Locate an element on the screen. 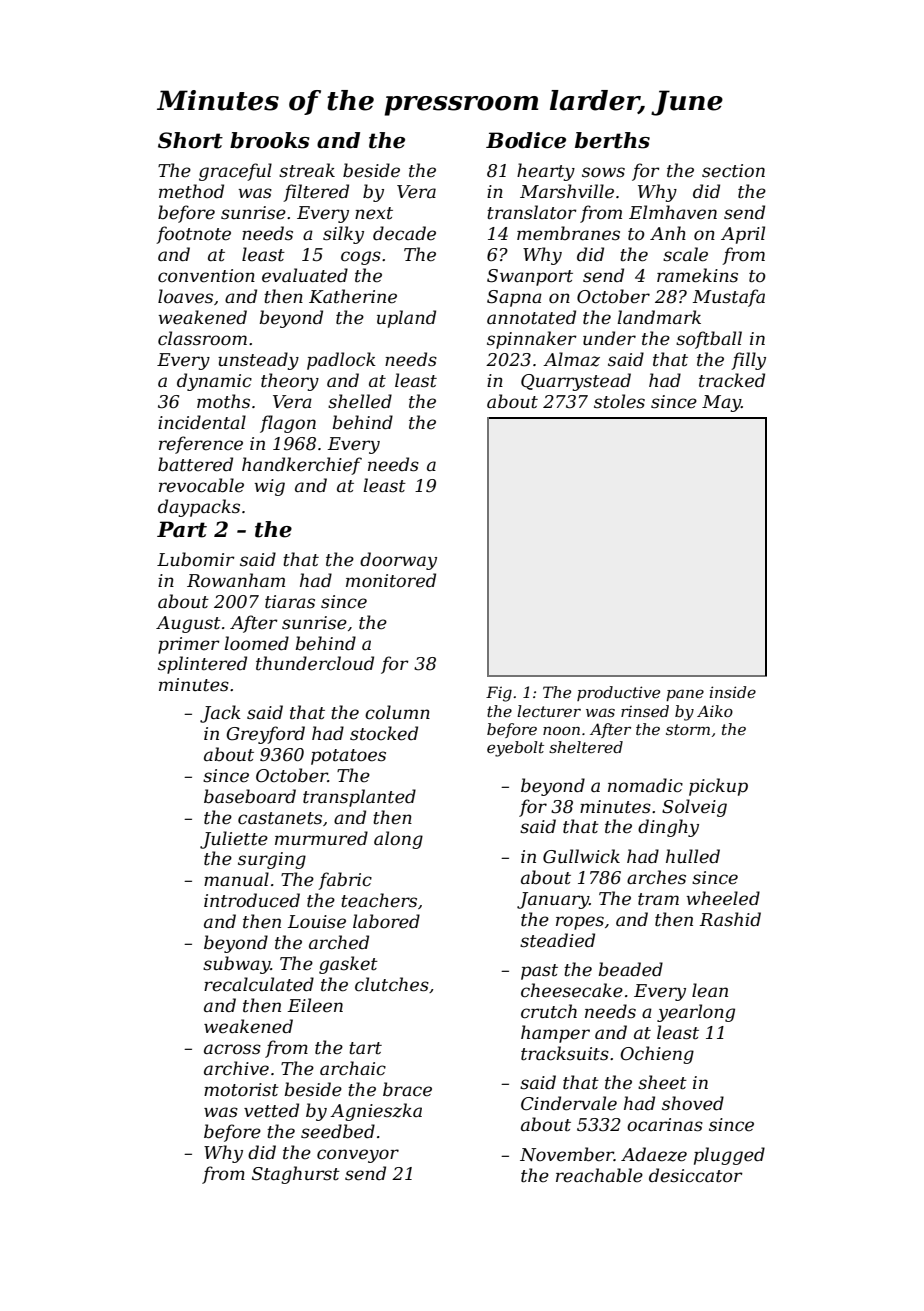 The height and width of the screenshot is (1311, 924). Staghurst is located at coordinates (296, 1175).
